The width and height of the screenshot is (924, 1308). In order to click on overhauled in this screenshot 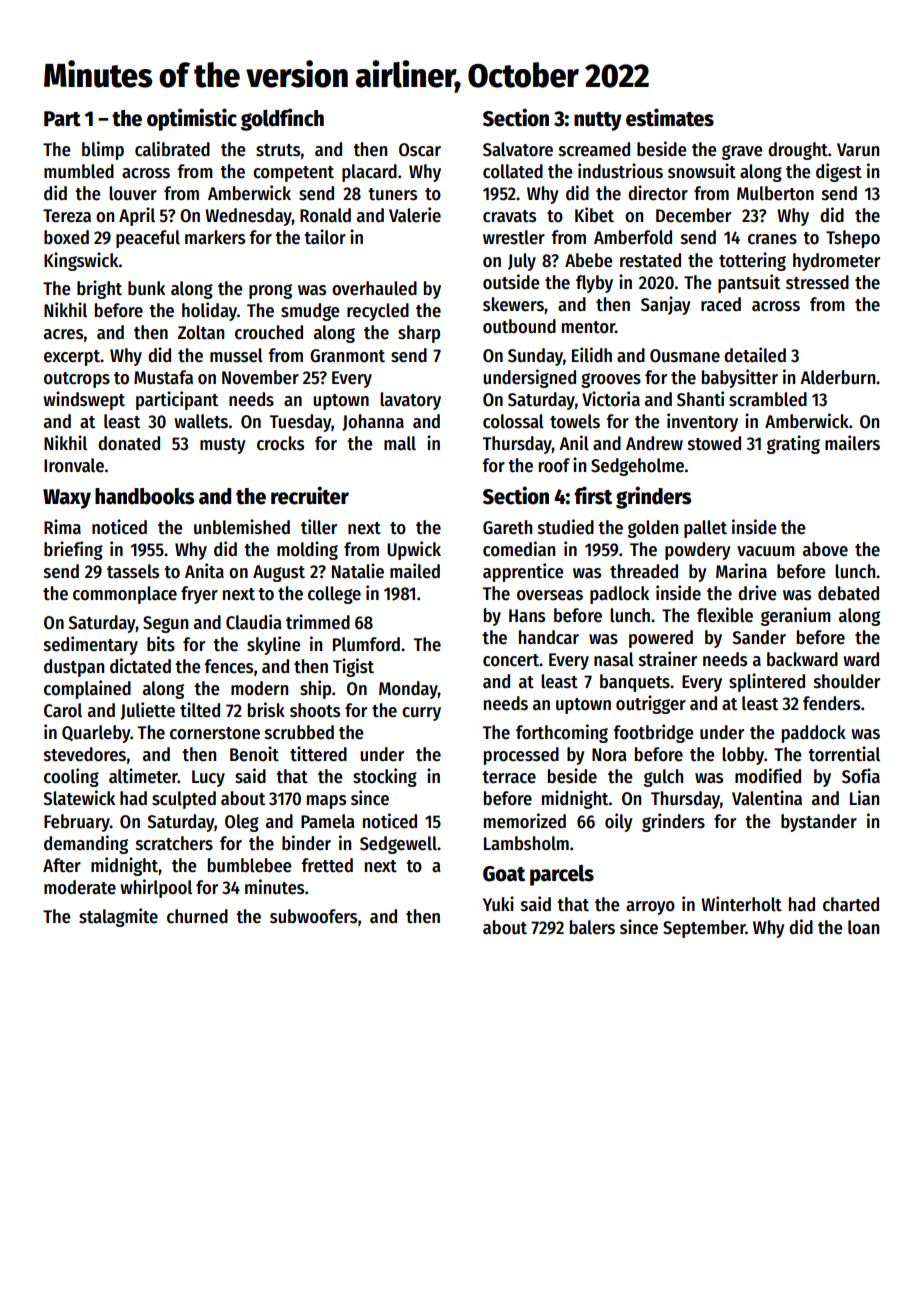, I will do `click(374, 288)`.
